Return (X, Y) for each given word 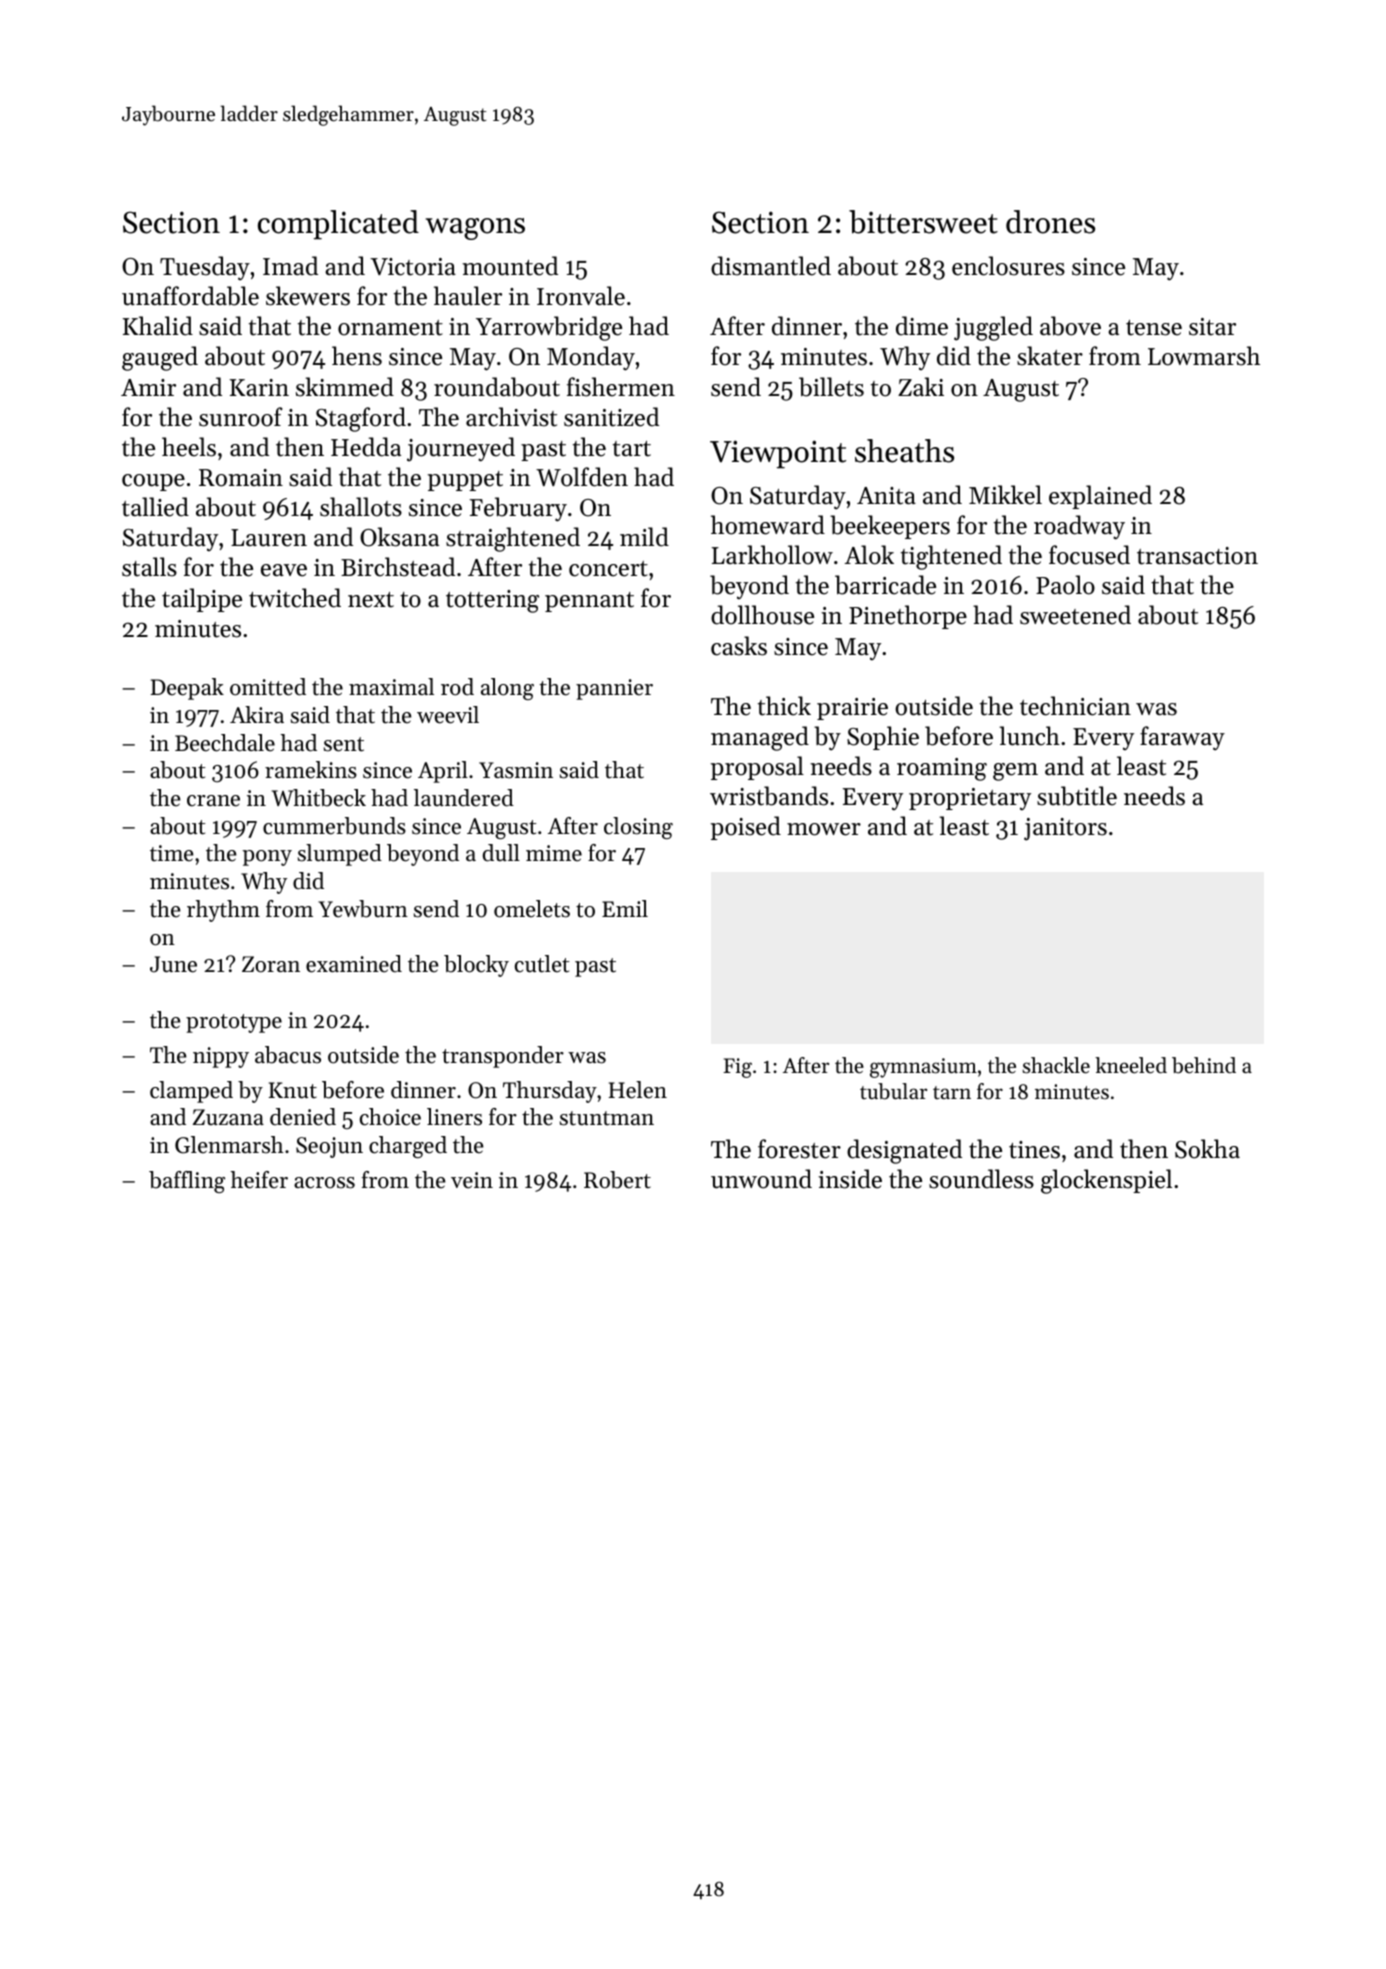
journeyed (461, 449)
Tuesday (205, 268)
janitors (1065, 829)
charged (408, 1147)
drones (1050, 222)
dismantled (771, 266)
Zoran (271, 964)
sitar (1212, 327)
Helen (638, 1090)
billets (831, 387)
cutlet (542, 964)
